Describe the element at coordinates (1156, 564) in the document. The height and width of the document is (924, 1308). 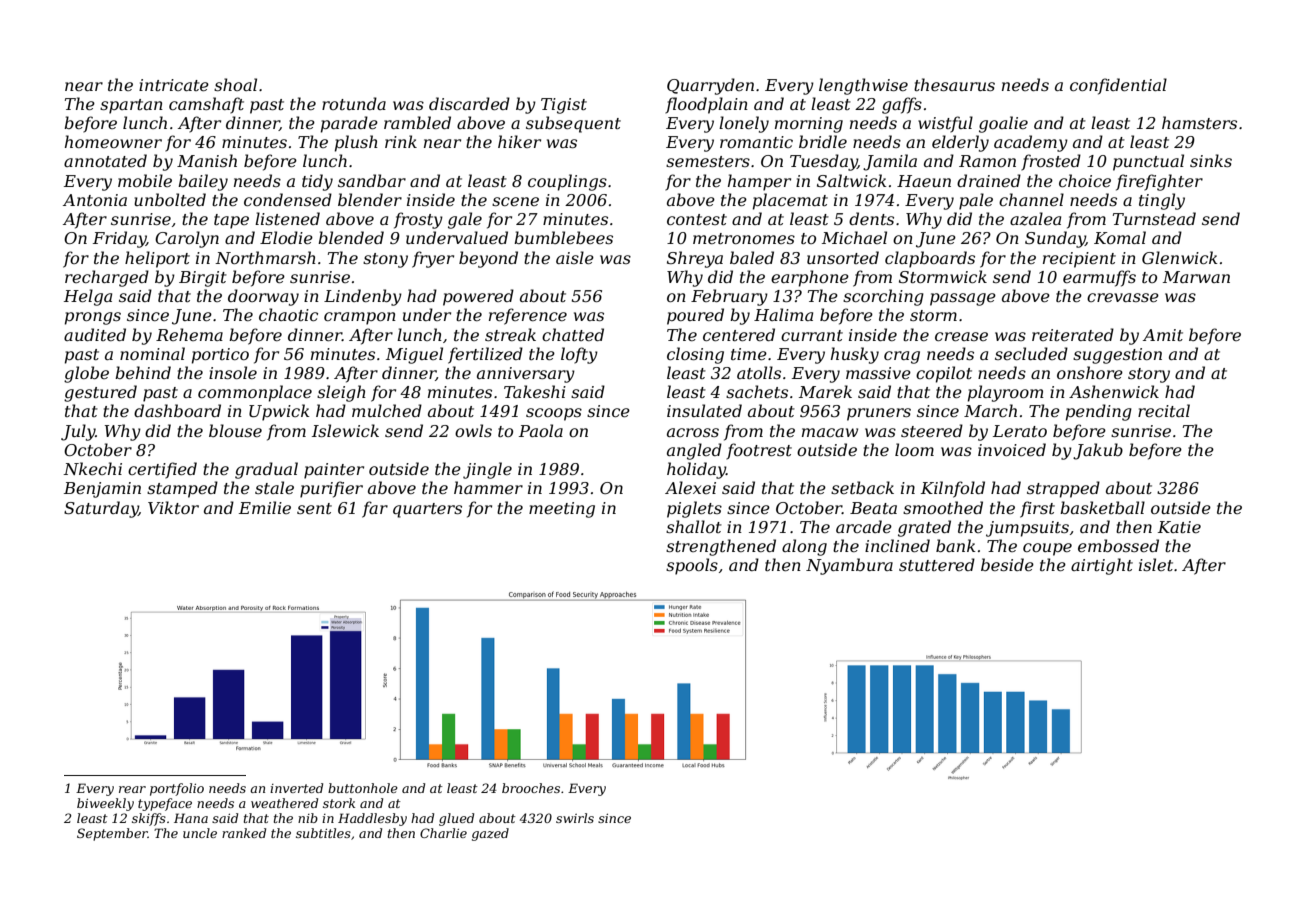
I see `islet` at that location.
